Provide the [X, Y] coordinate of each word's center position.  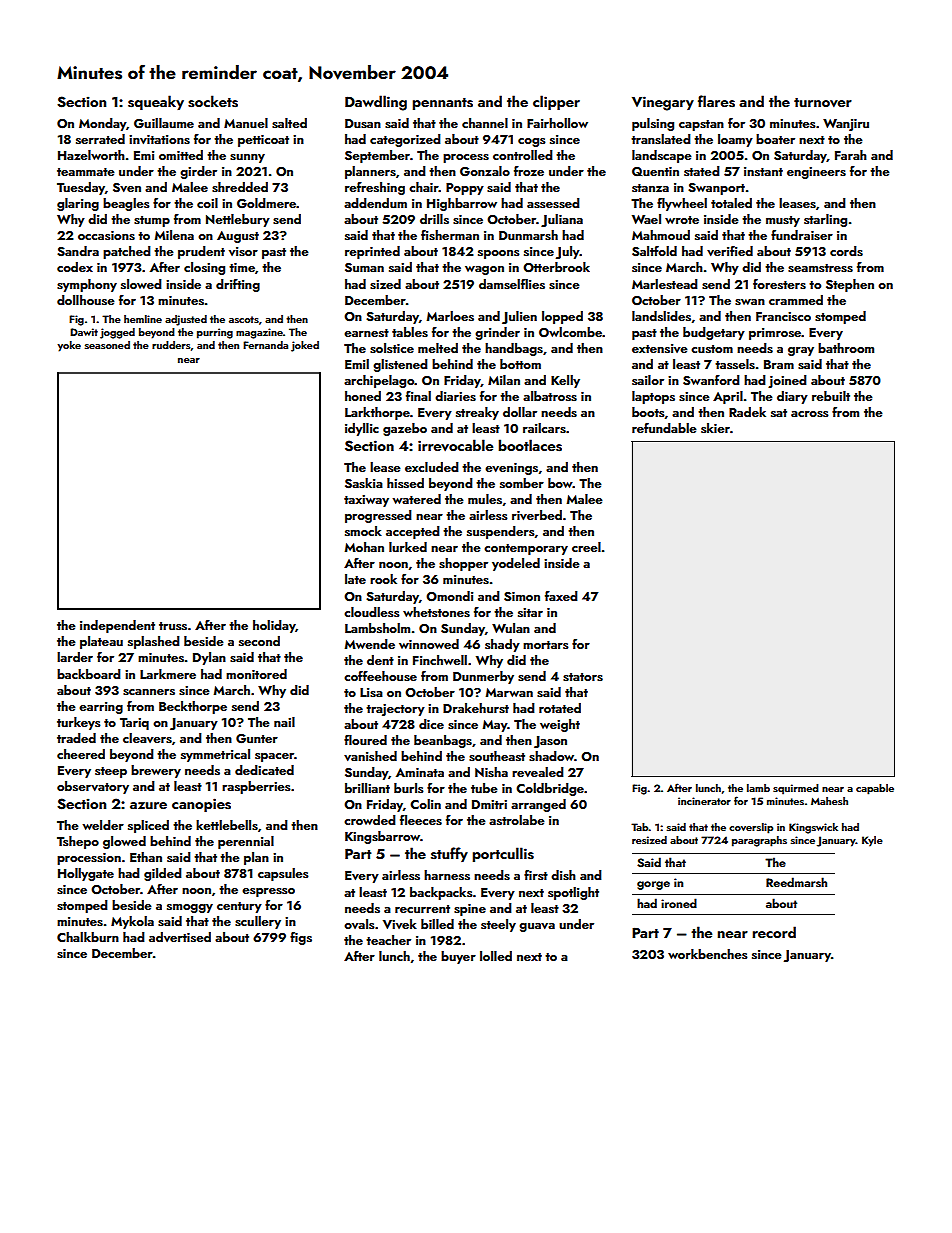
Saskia [364, 483]
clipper [556, 102]
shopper [463, 564]
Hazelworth [91, 155]
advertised [180, 937]
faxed [561, 596]
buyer [458, 957]
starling [825, 220]
